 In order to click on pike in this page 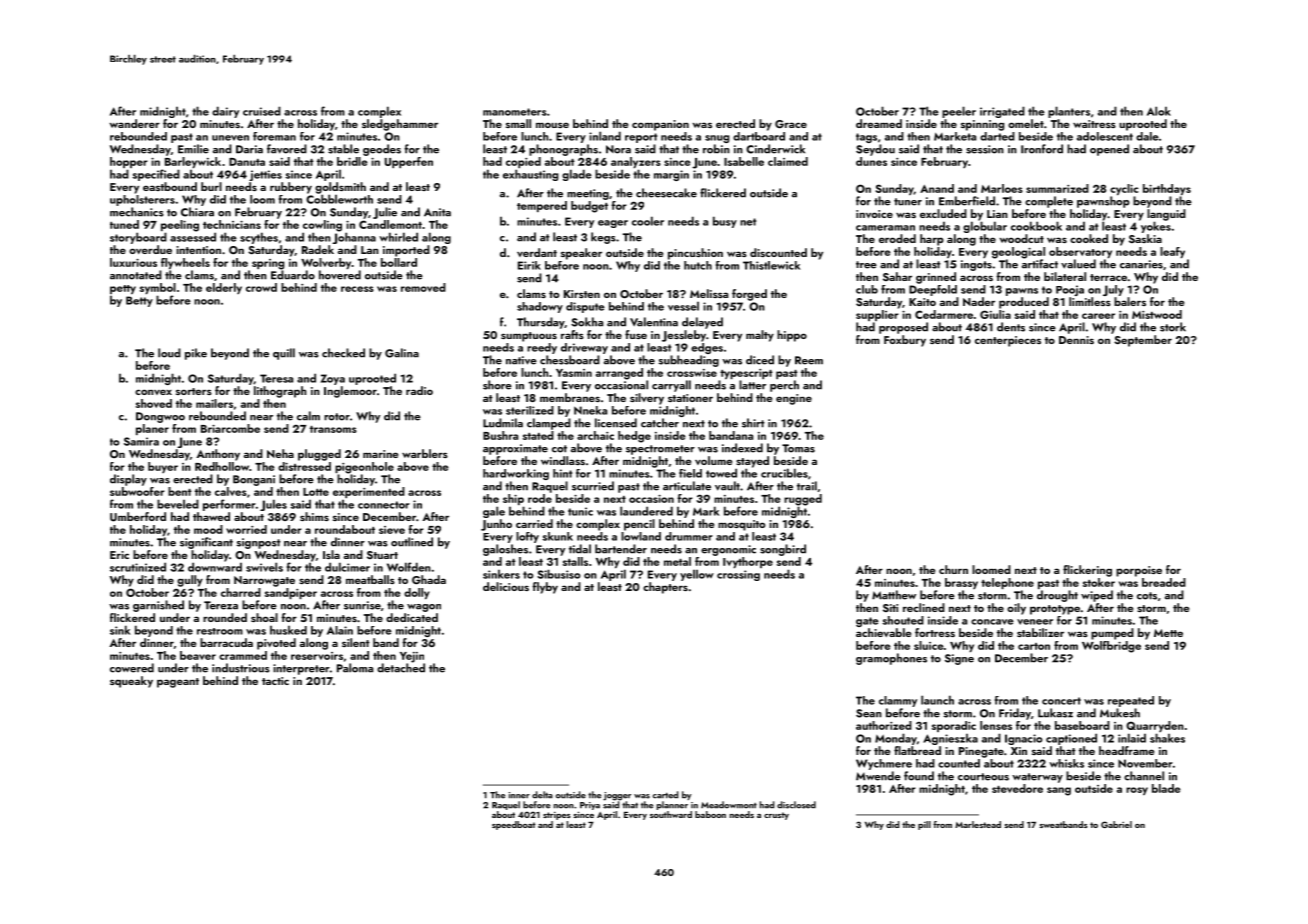, I will do `click(196, 354)`.
